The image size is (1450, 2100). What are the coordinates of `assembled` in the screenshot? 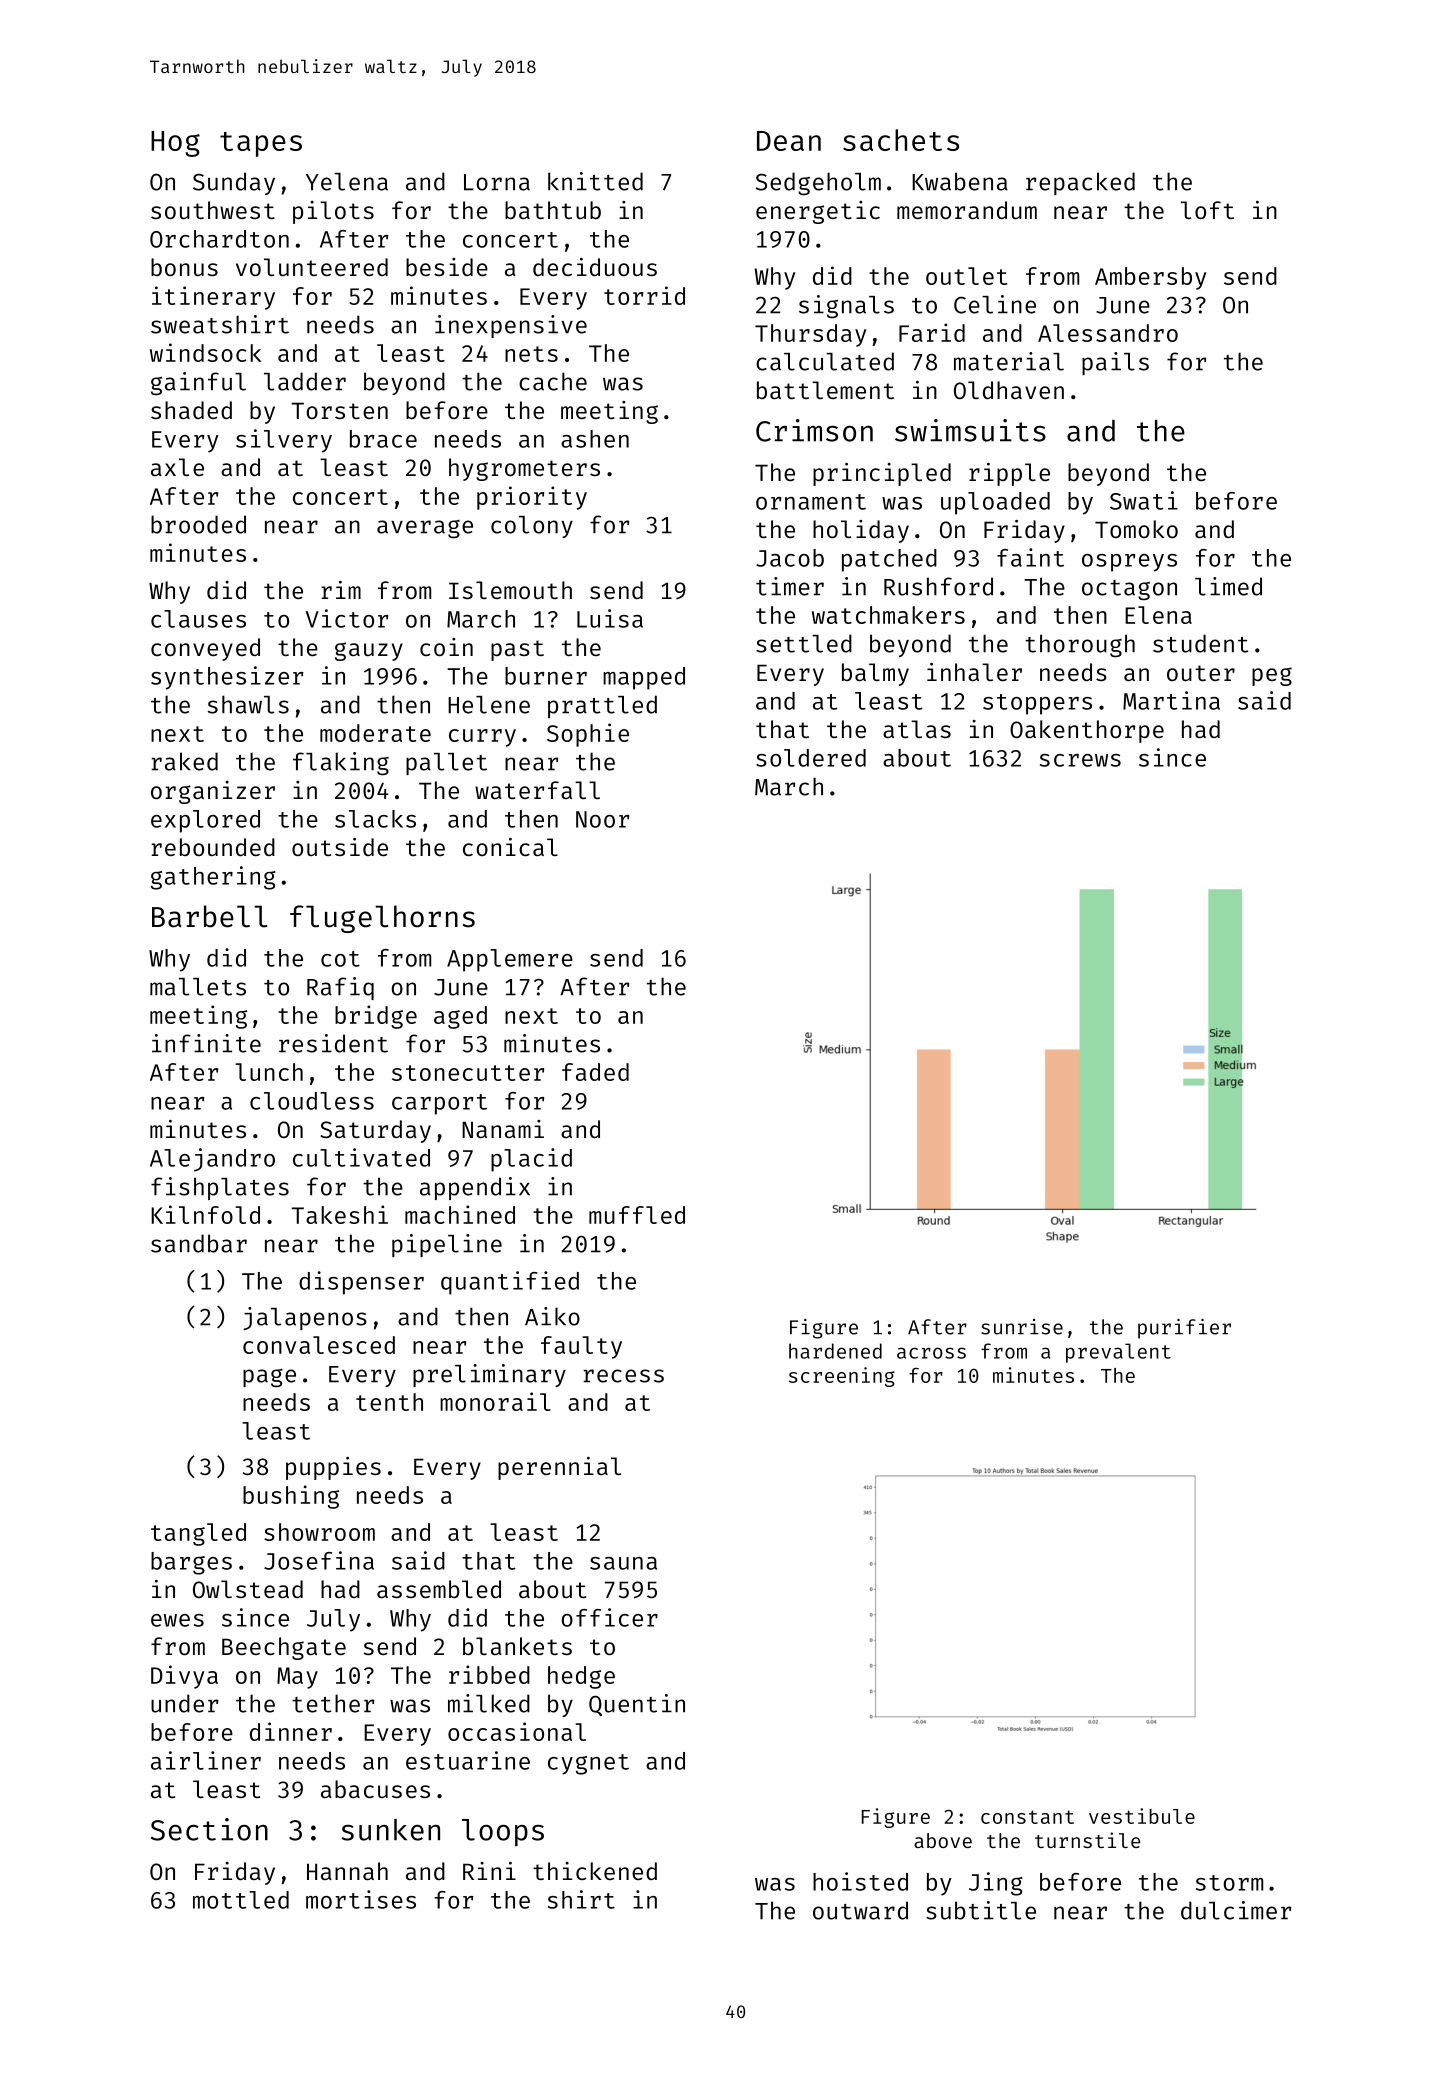 It's located at (439, 1589).
